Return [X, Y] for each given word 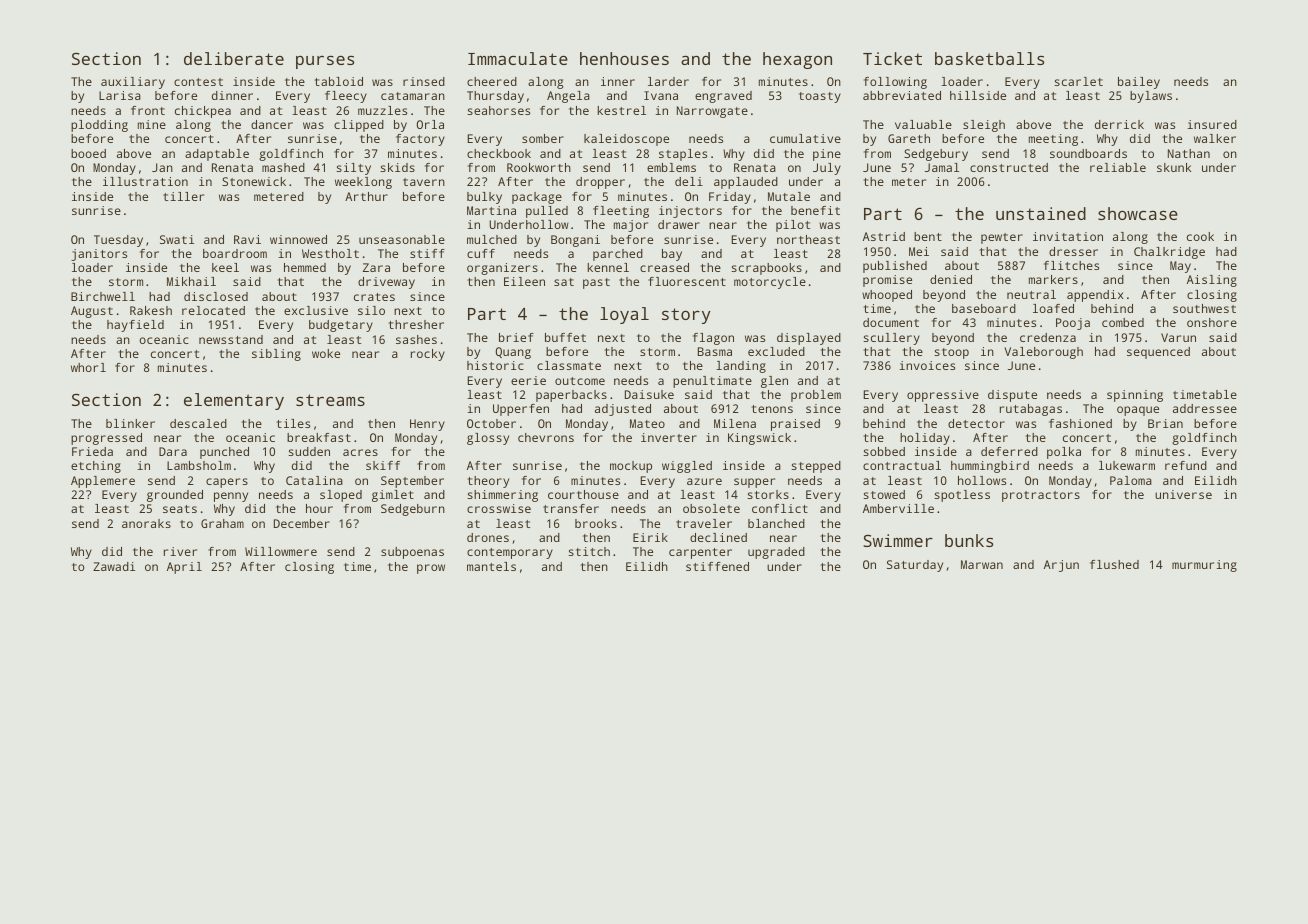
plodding [99, 126]
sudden [309, 451]
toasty [820, 97]
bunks [969, 540]
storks [768, 494]
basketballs [989, 58]
